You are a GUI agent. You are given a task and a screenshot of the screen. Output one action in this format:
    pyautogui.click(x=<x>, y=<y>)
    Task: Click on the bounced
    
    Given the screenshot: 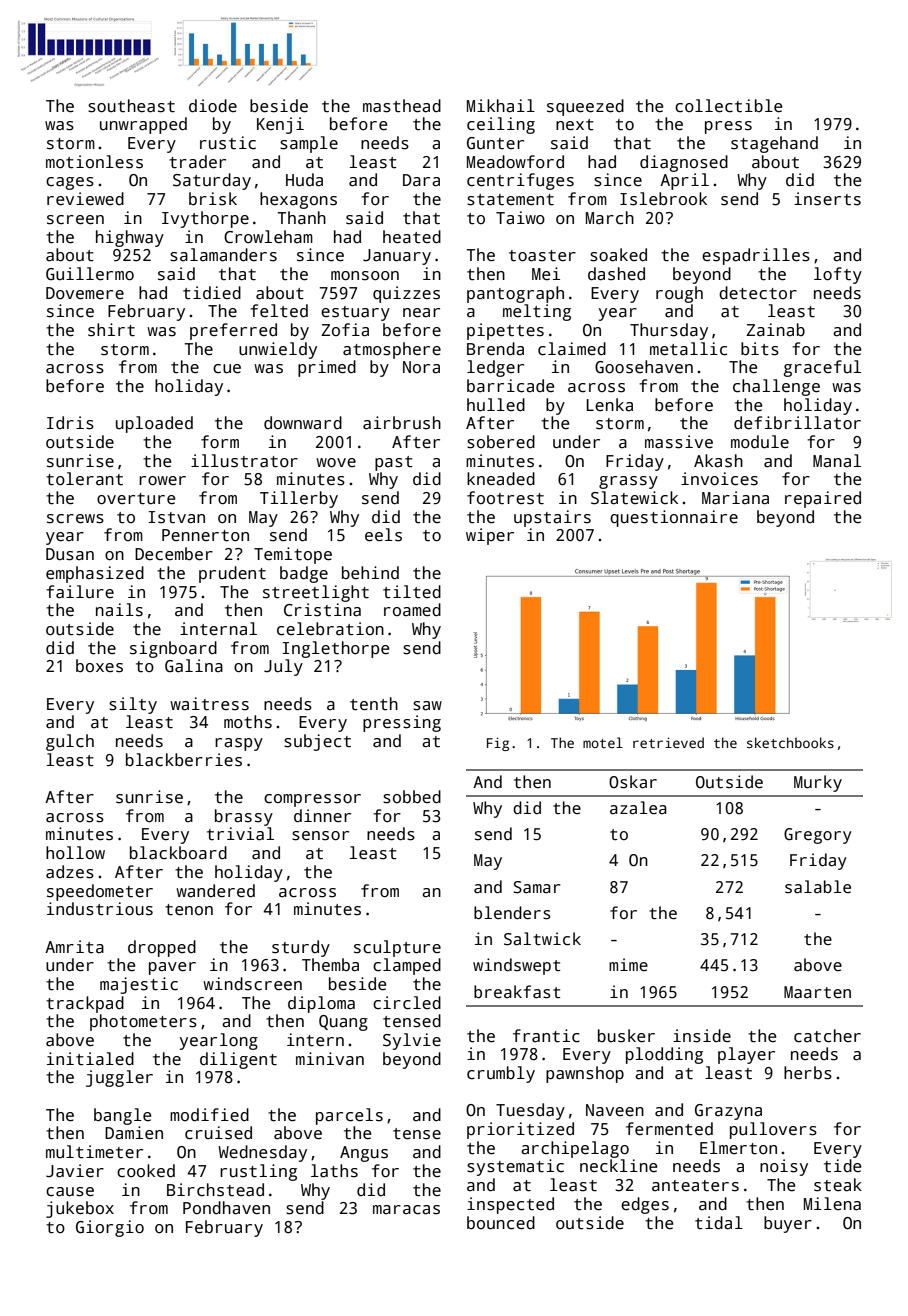 What is the action you would take?
    pyautogui.click(x=501, y=1223)
